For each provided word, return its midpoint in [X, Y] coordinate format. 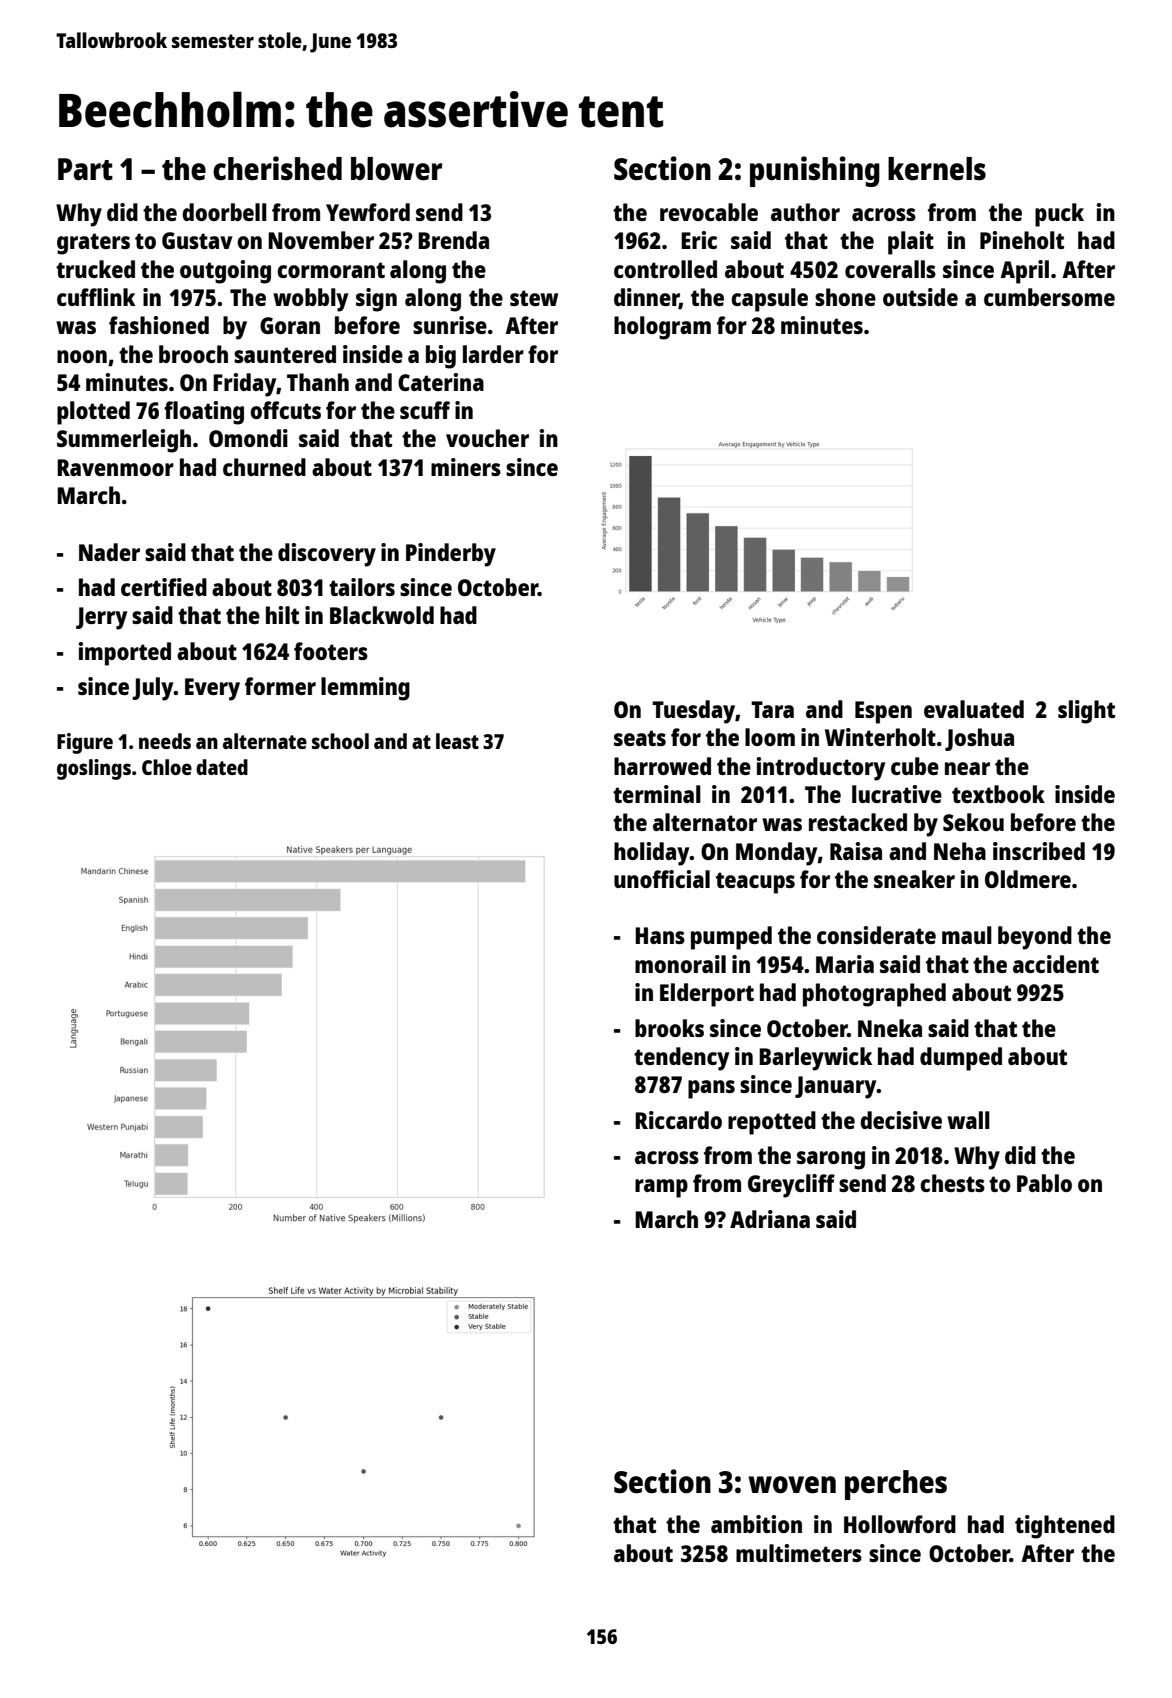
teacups [755, 883]
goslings [94, 769]
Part [85, 169]
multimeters [799, 1553]
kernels [937, 169]
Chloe [167, 767]
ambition [756, 1524]
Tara [772, 709]
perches [896, 1485]
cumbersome [1049, 297]
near [967, 768]
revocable [709, 212]
